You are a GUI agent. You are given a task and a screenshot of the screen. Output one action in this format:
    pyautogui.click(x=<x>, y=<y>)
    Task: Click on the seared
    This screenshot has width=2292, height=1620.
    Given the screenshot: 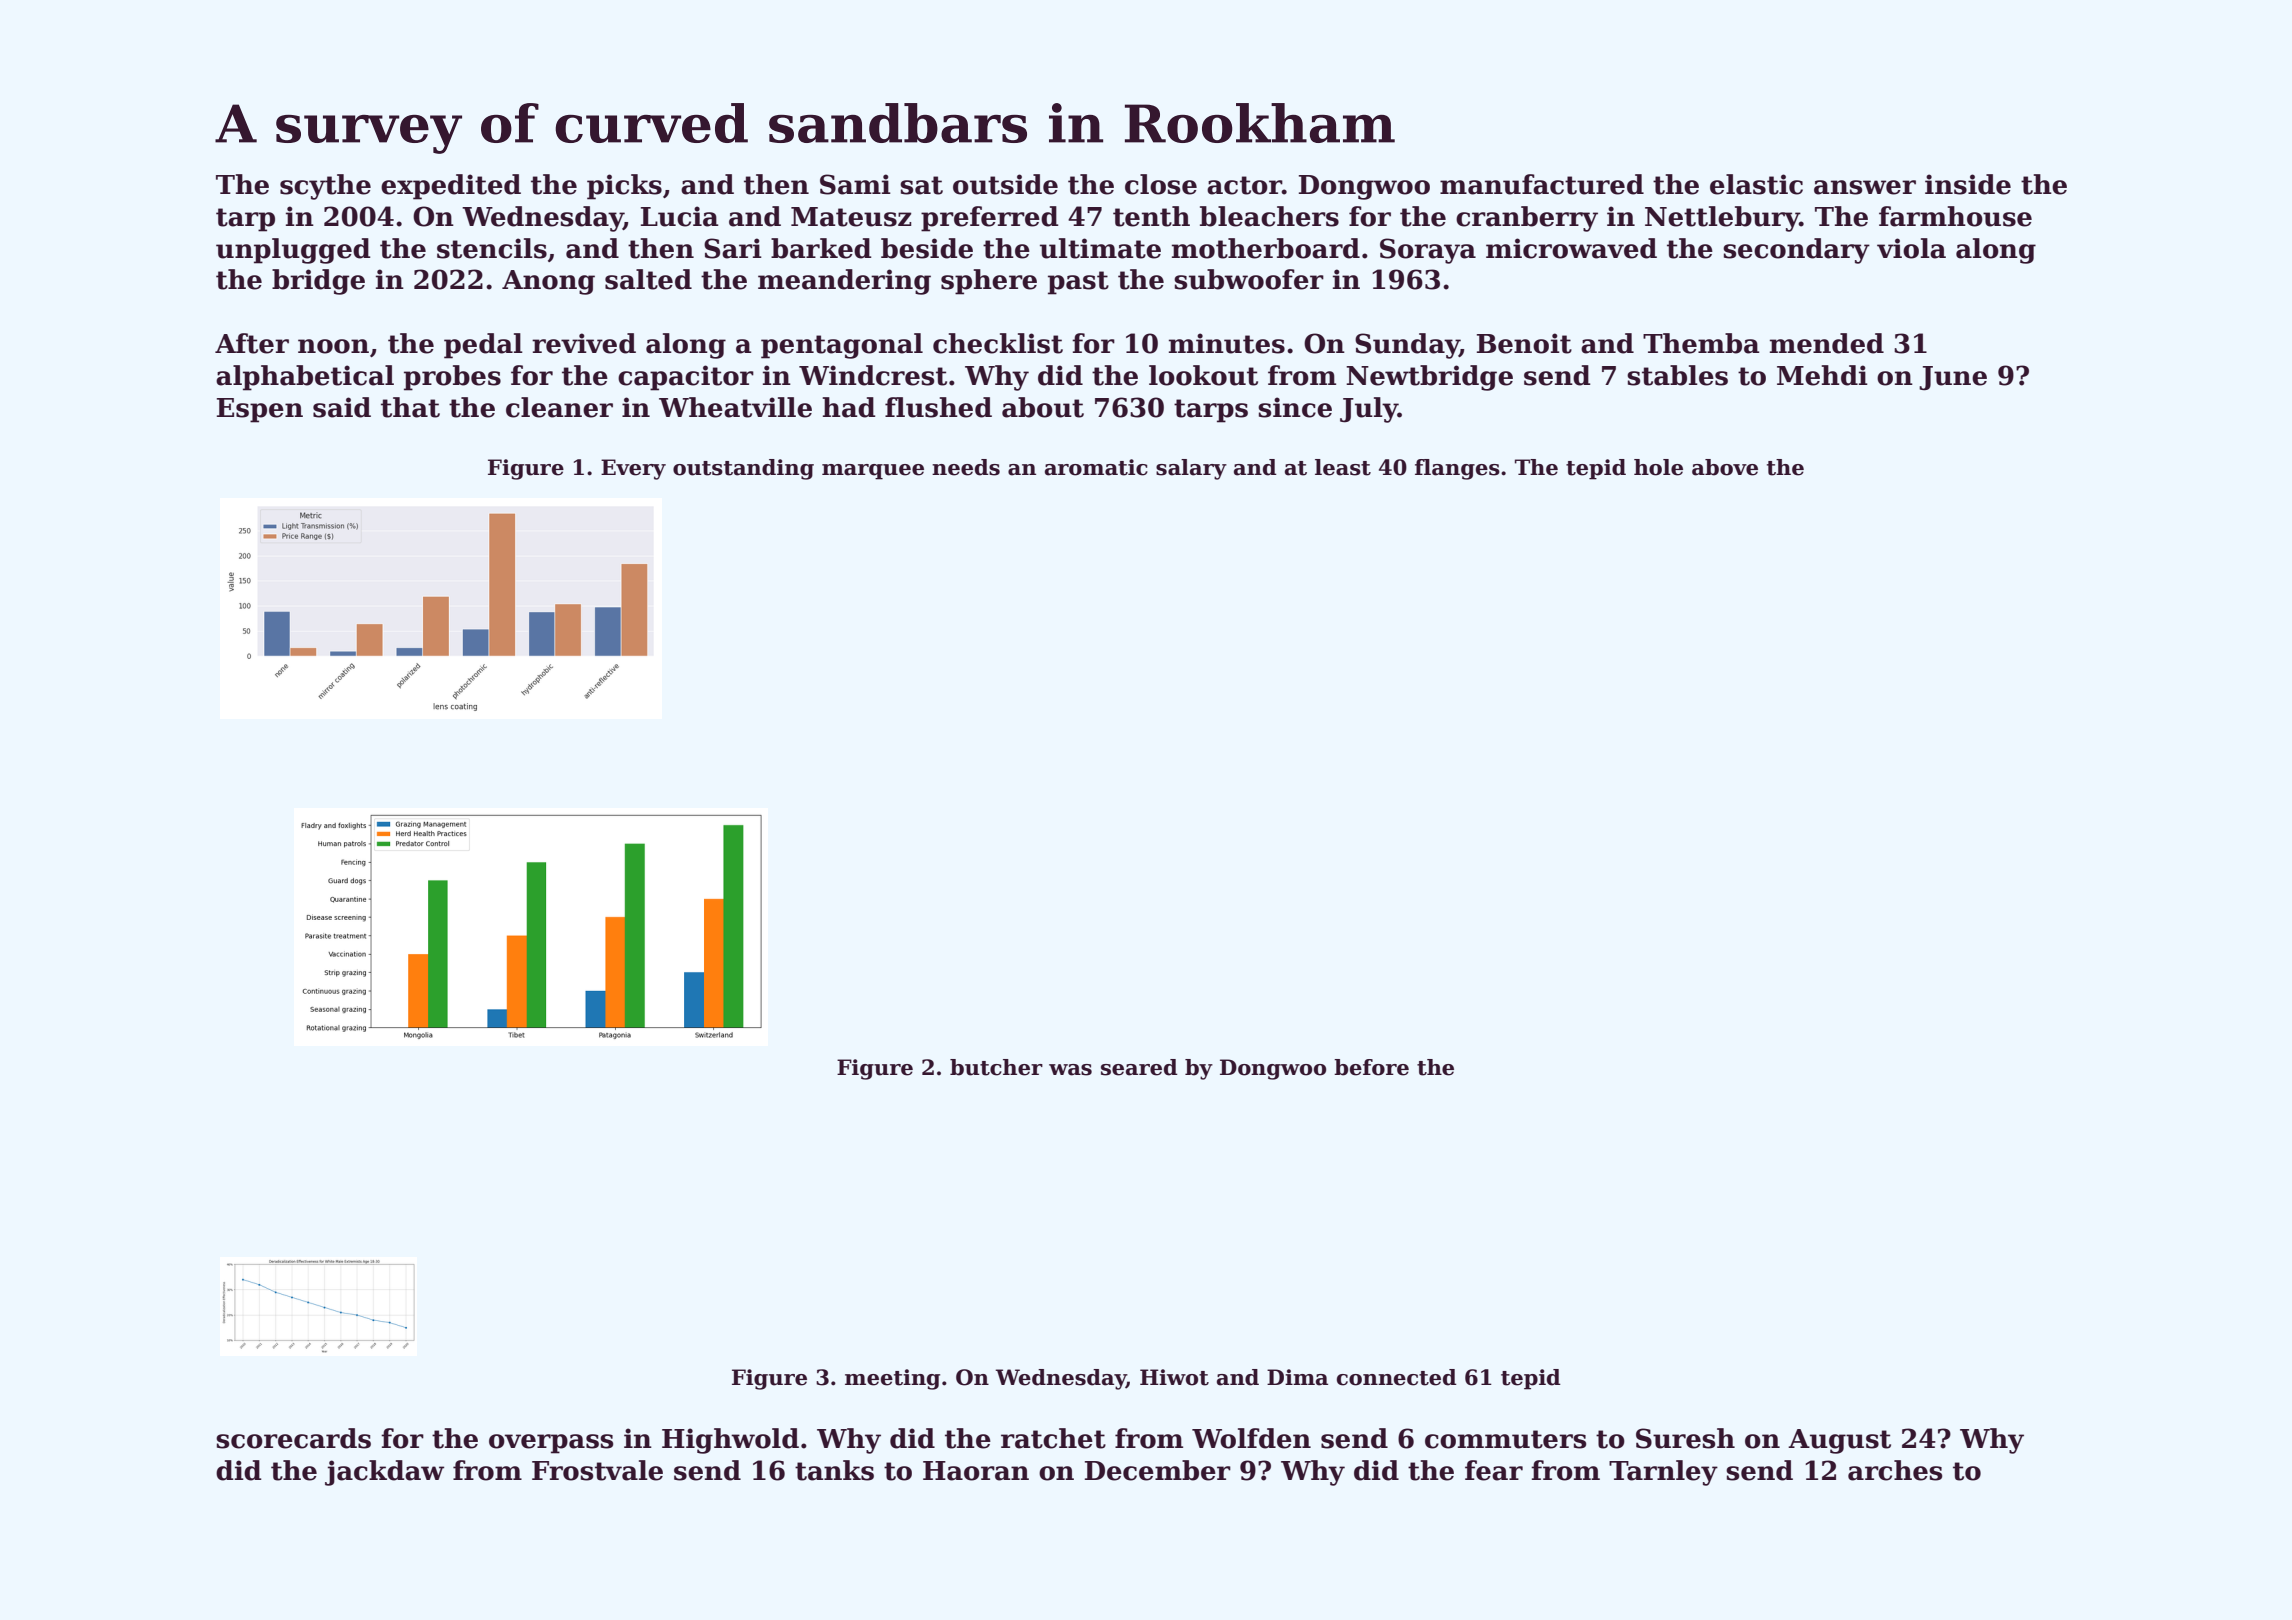 What is the action you would take?
    pyautogui.click(x=1139, y=1067)
